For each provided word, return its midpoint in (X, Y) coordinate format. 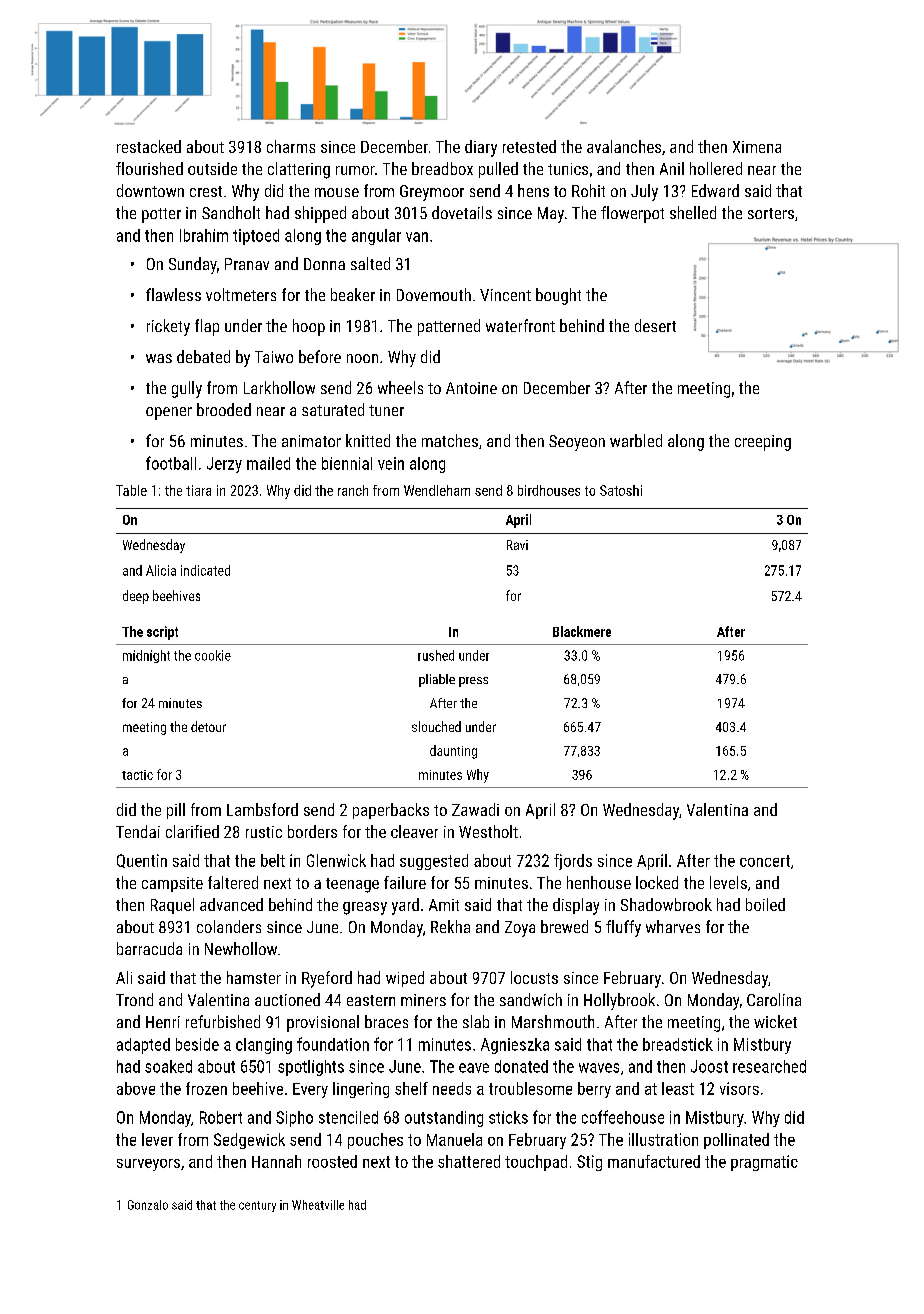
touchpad (536, 1163)
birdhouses (549, 490)
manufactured (654, 1161)
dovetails (462, 212)
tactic (137, 775)
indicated (205, 570)
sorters (771, 213)
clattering (299, 170)
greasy (365, 908)
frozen (206, 1088)
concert (765, 861)
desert (655, 325)
